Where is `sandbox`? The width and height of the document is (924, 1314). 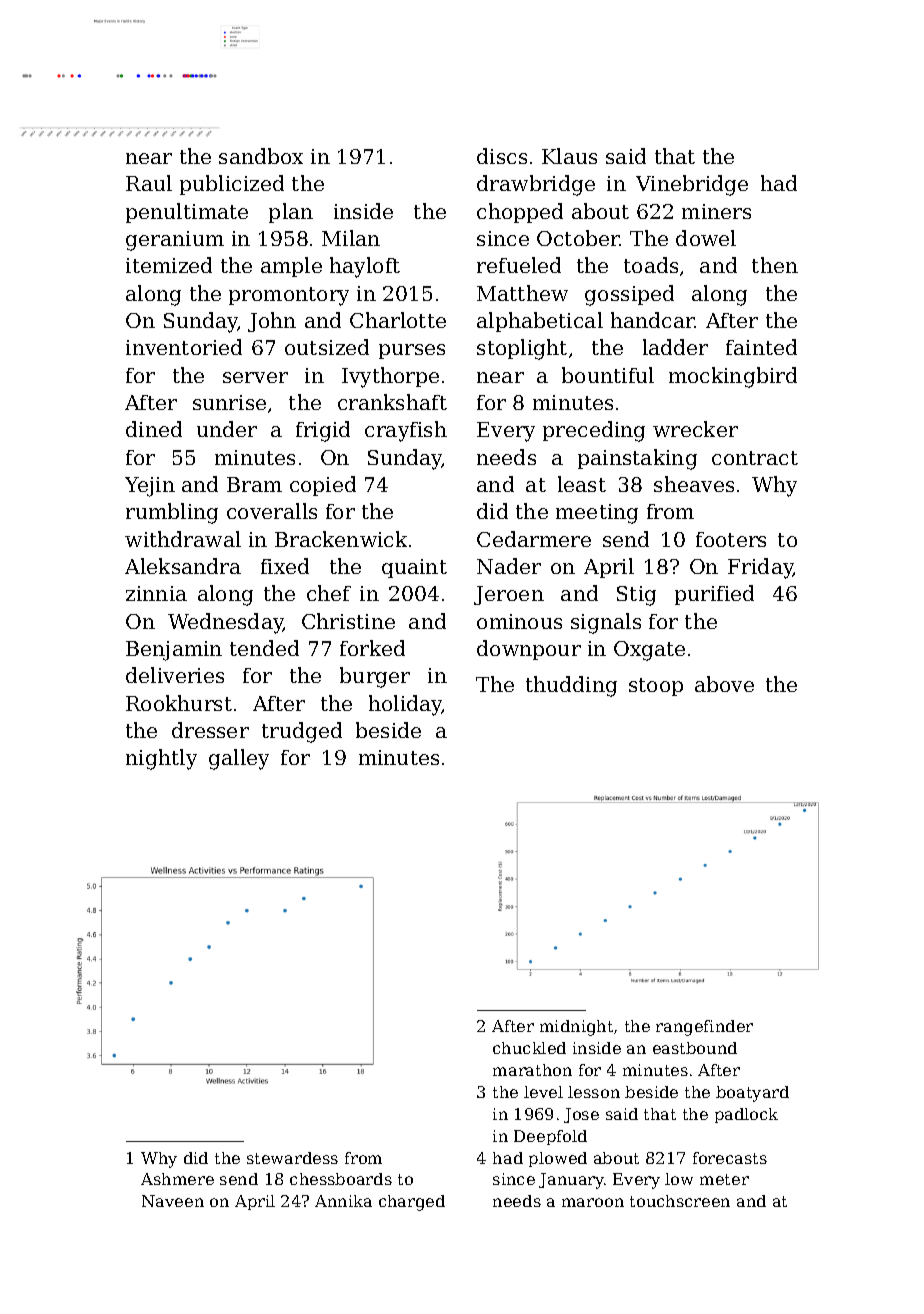 sandbox is located at coordinates (261, 156).
